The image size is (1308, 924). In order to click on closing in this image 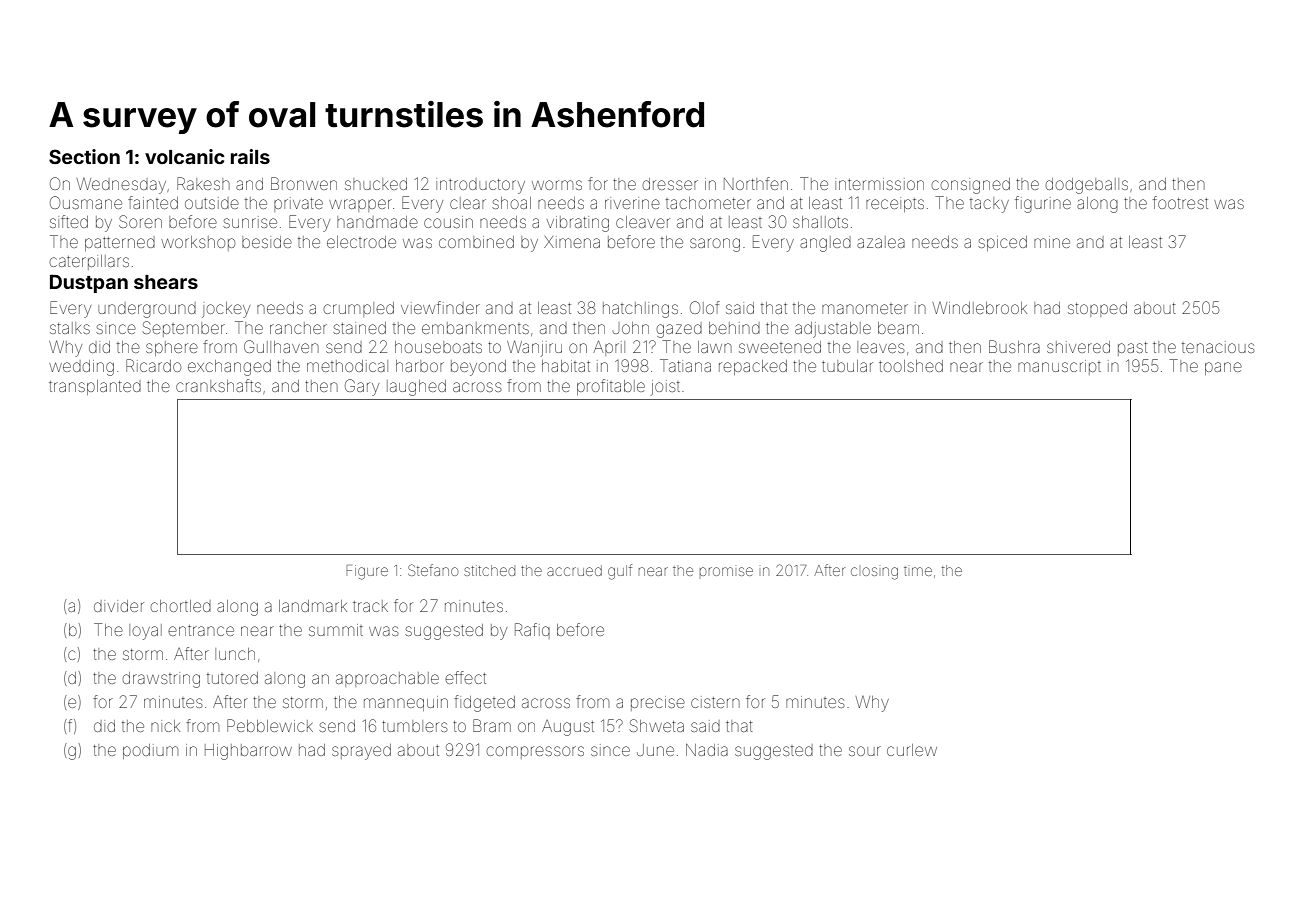, I will do `click(874, 573)`.
